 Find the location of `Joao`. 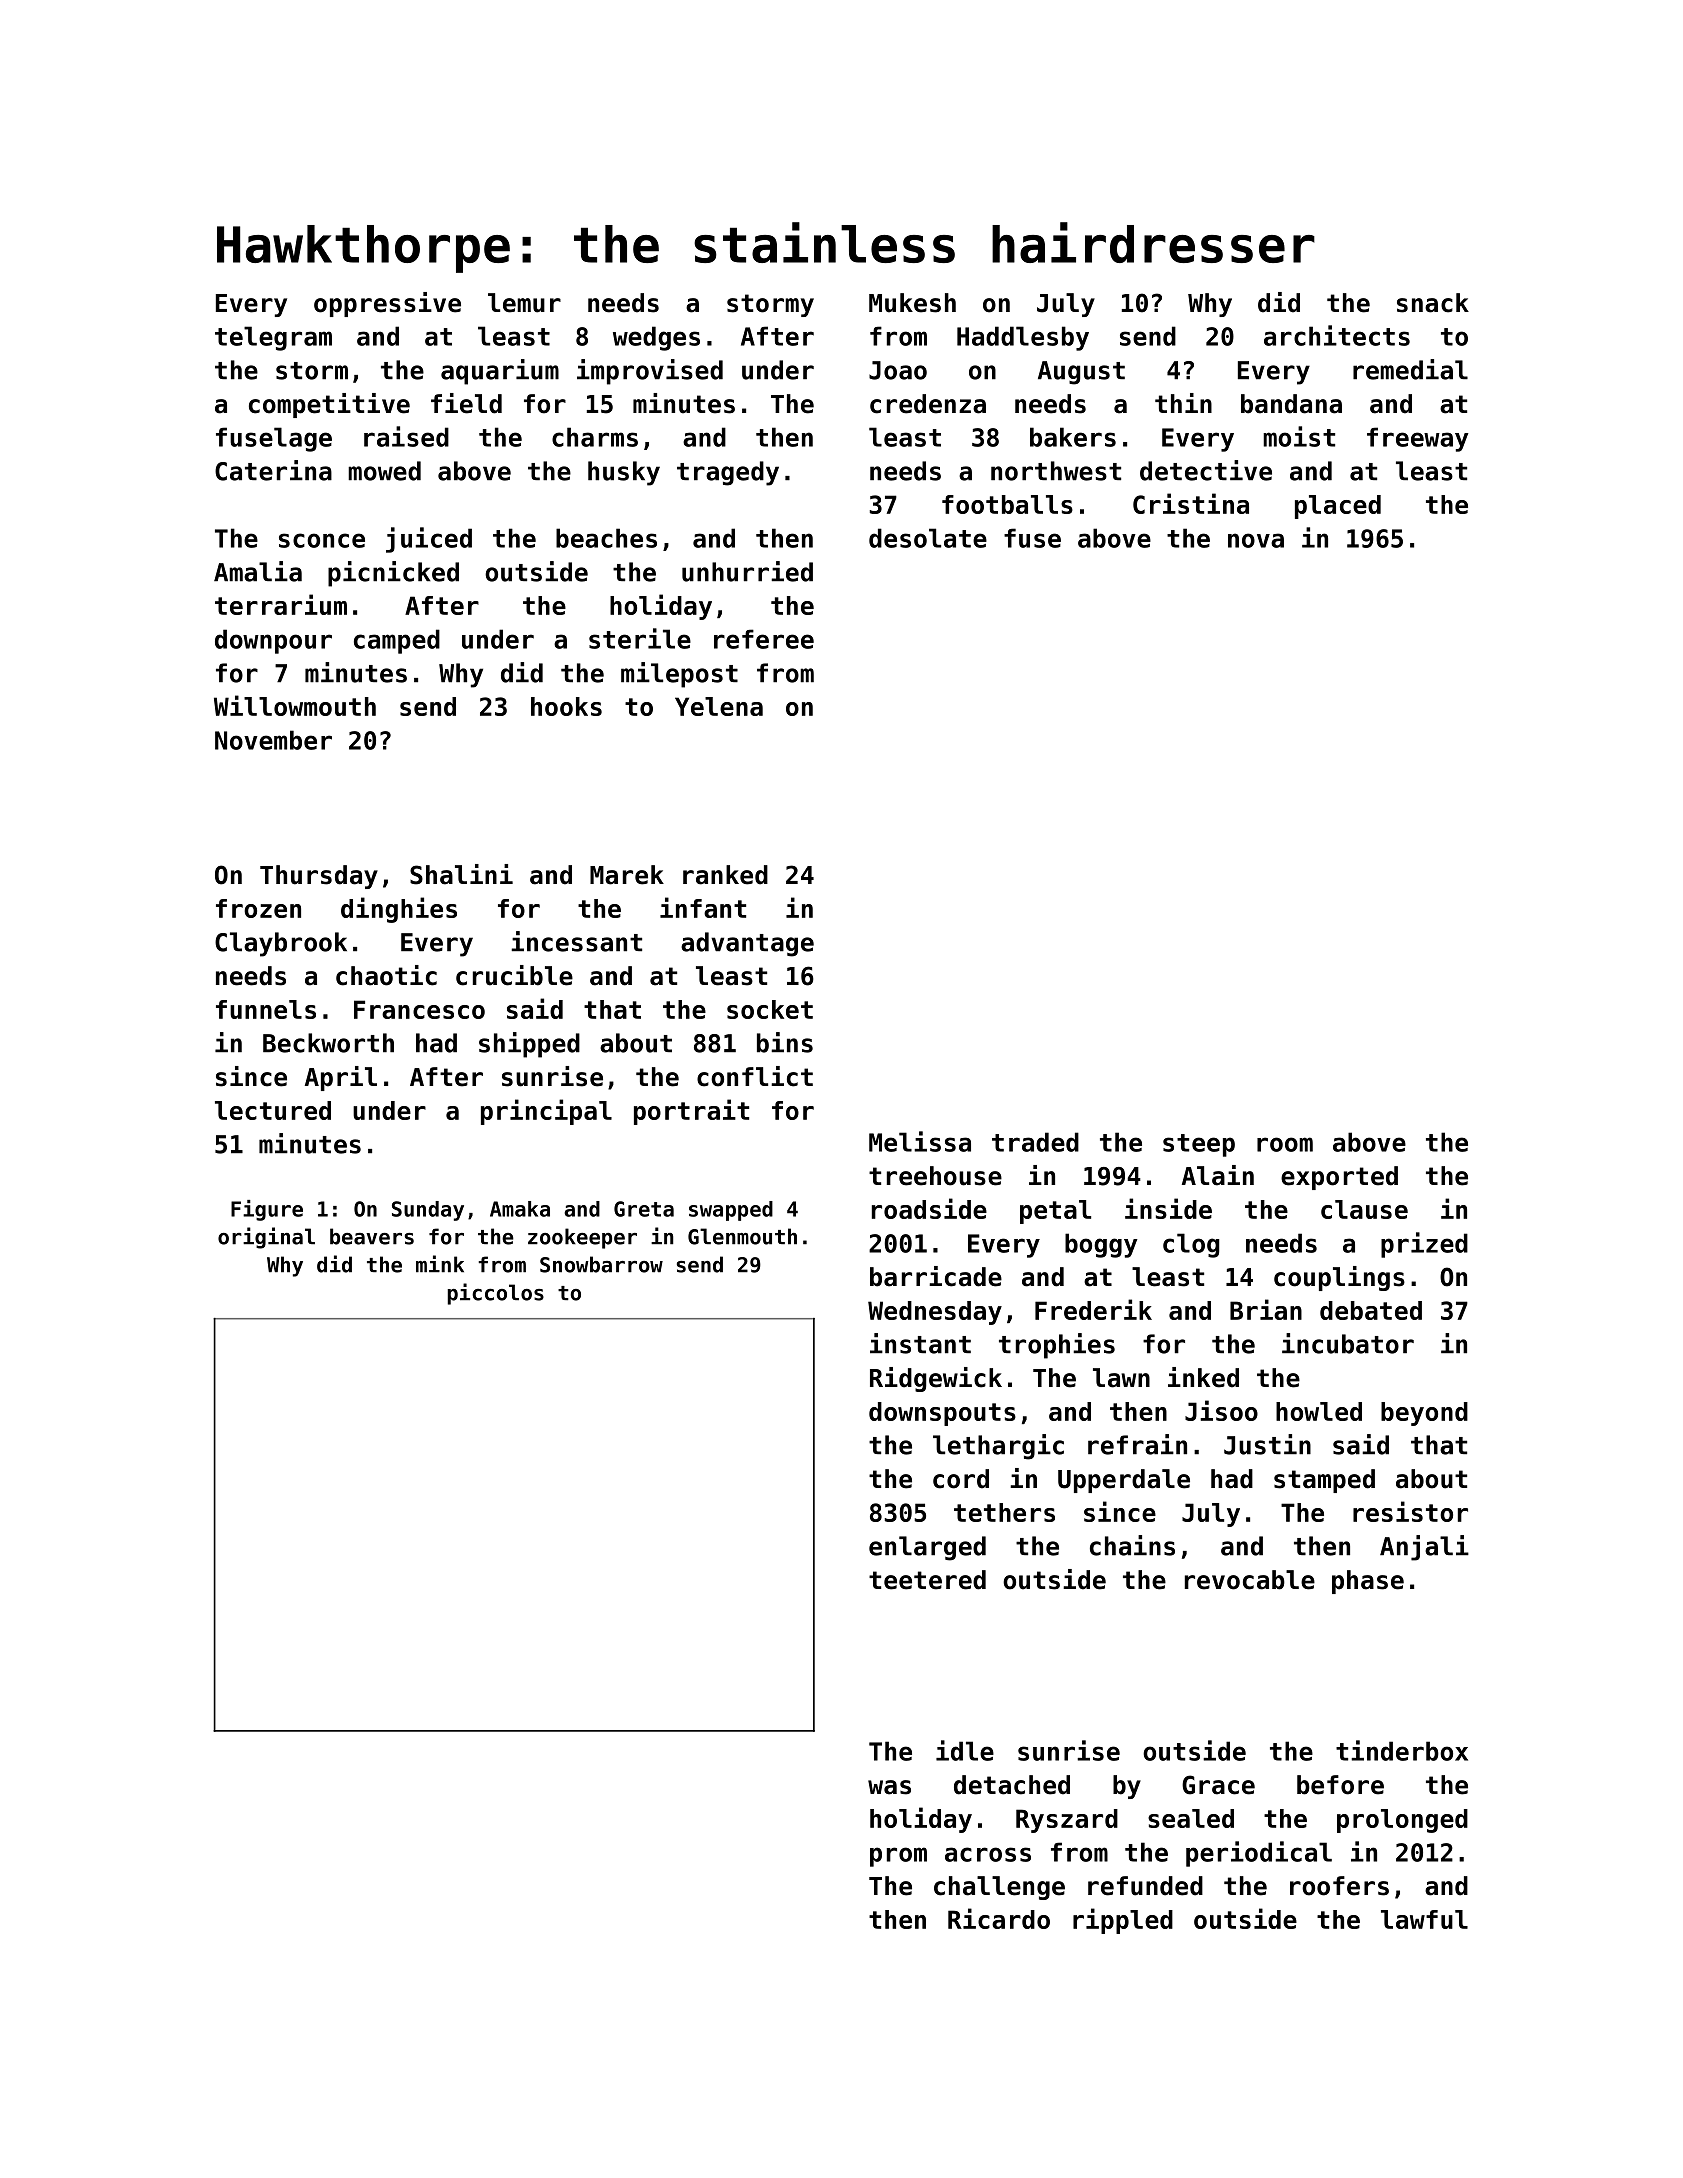

Joao is located at coordinates (898, 370).
